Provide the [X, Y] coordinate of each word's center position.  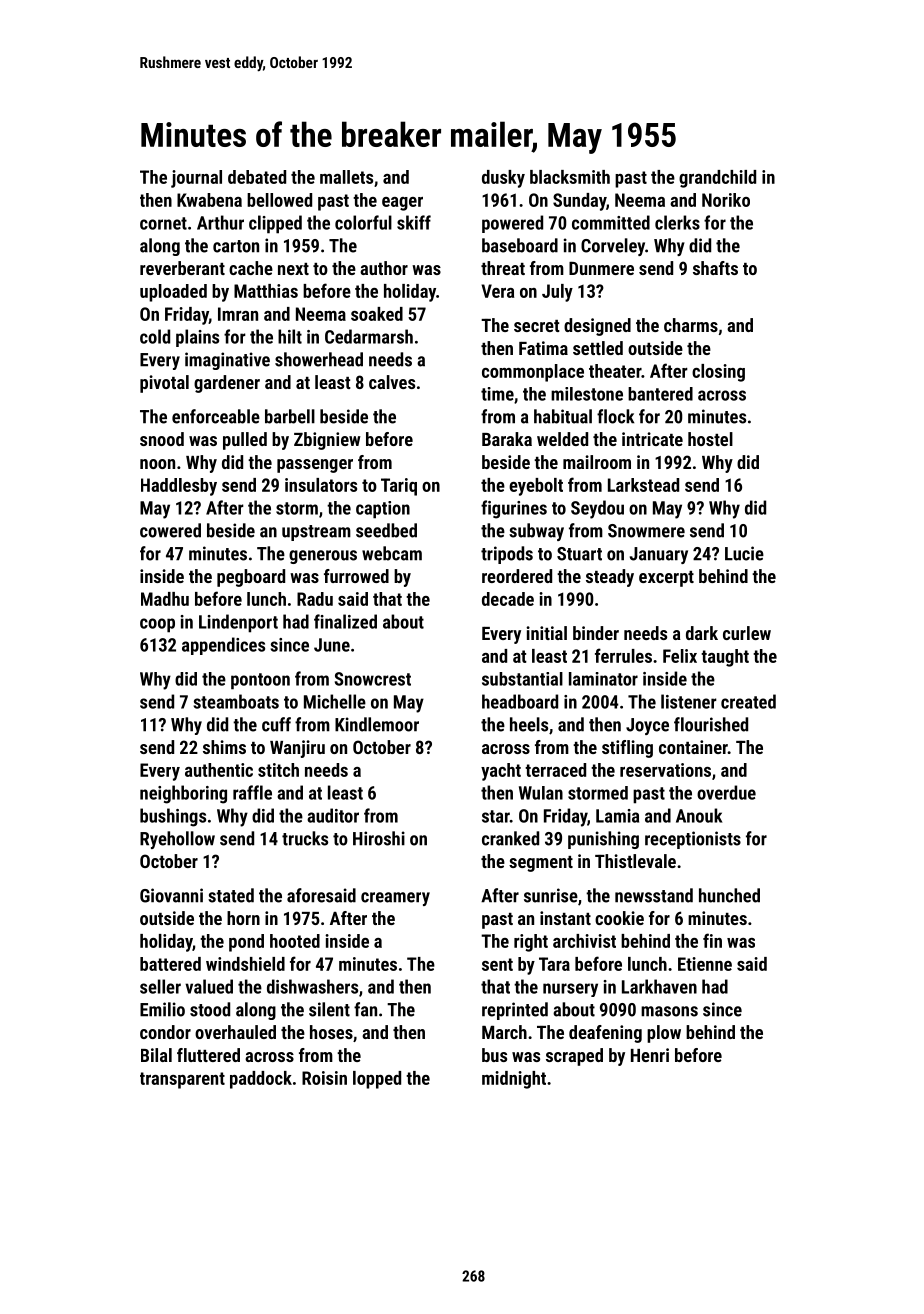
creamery [395, 899]
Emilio [162, 1009]
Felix [680, 656]
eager [402, 204]
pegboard [251, 578]
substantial [522, 679]
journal [196, 179]
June [332, 645]
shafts [715, 268]
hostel [710, 439]
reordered [517, 576]
